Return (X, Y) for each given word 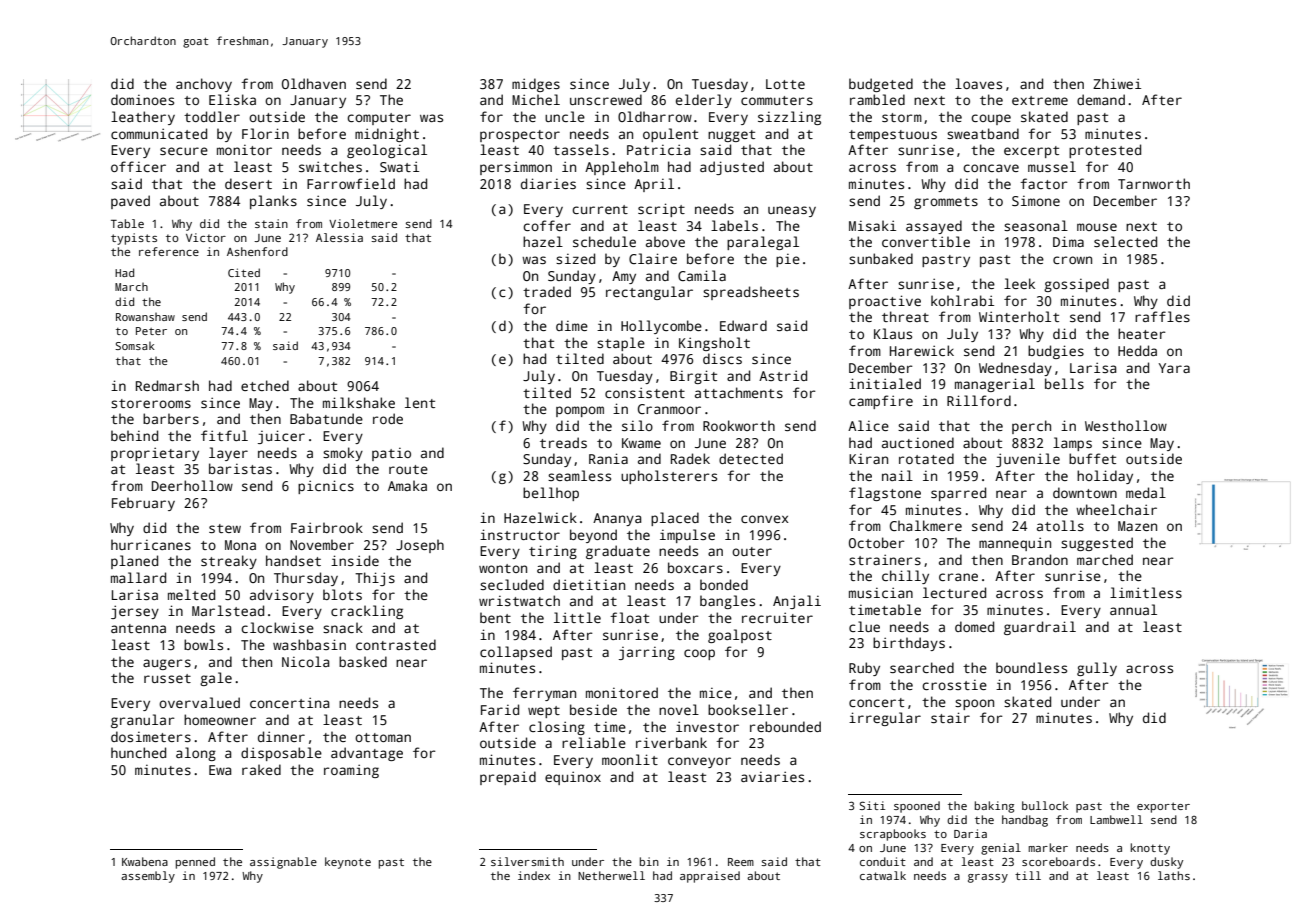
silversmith (527, 861)
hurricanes (151, 544)
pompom (580, 411)
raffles (1162, 316)
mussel (1052, 166)
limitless (1146, 592)
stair (950, 717)
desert (248, 183)
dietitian (589, 584)
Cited (244, 272)
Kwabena (145, 861)
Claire (653, 258)
